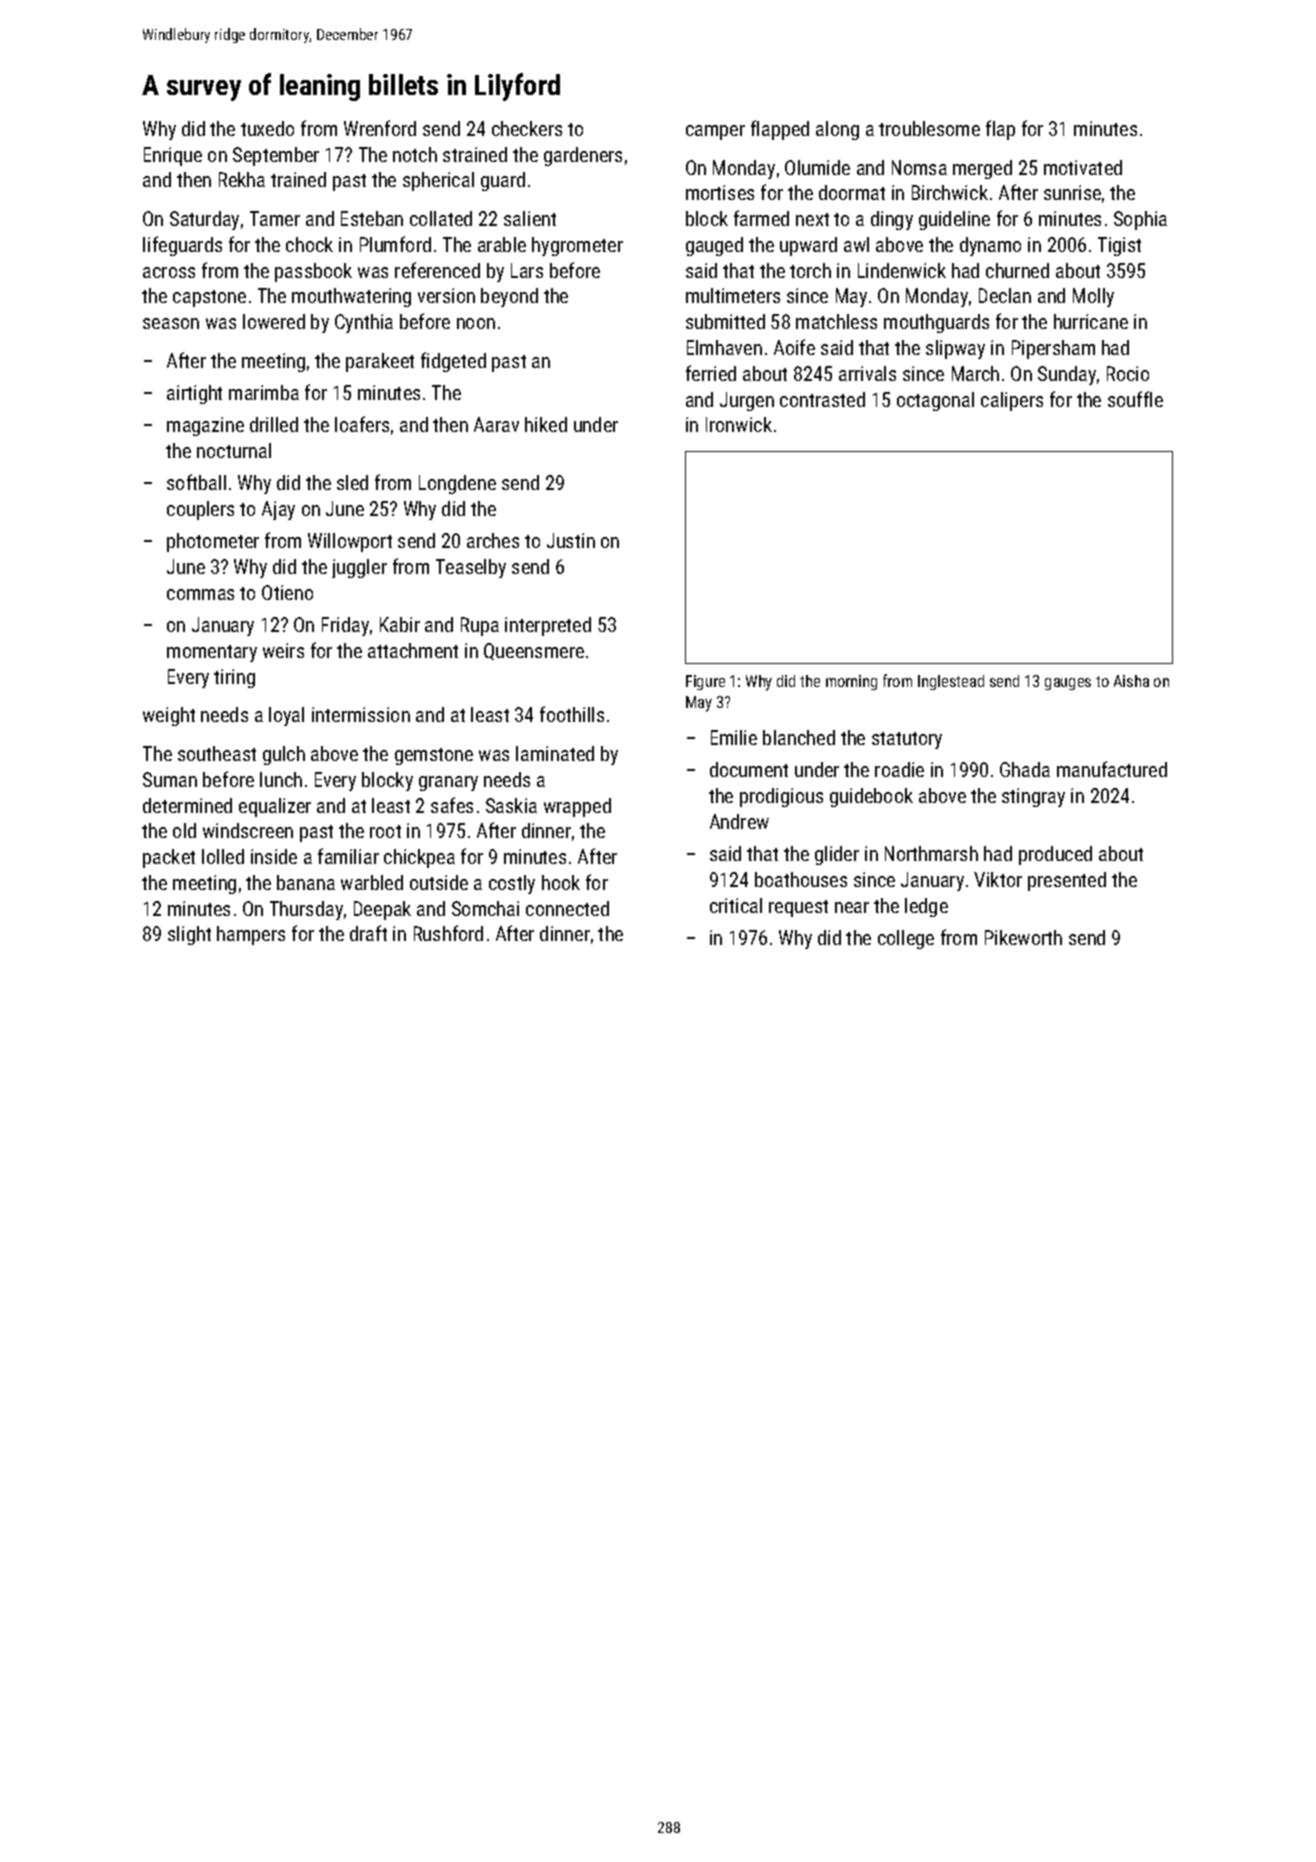  What do you see at coordinates (736, 905) in the image?
I see `critical` at bounding box center [736, 905].
